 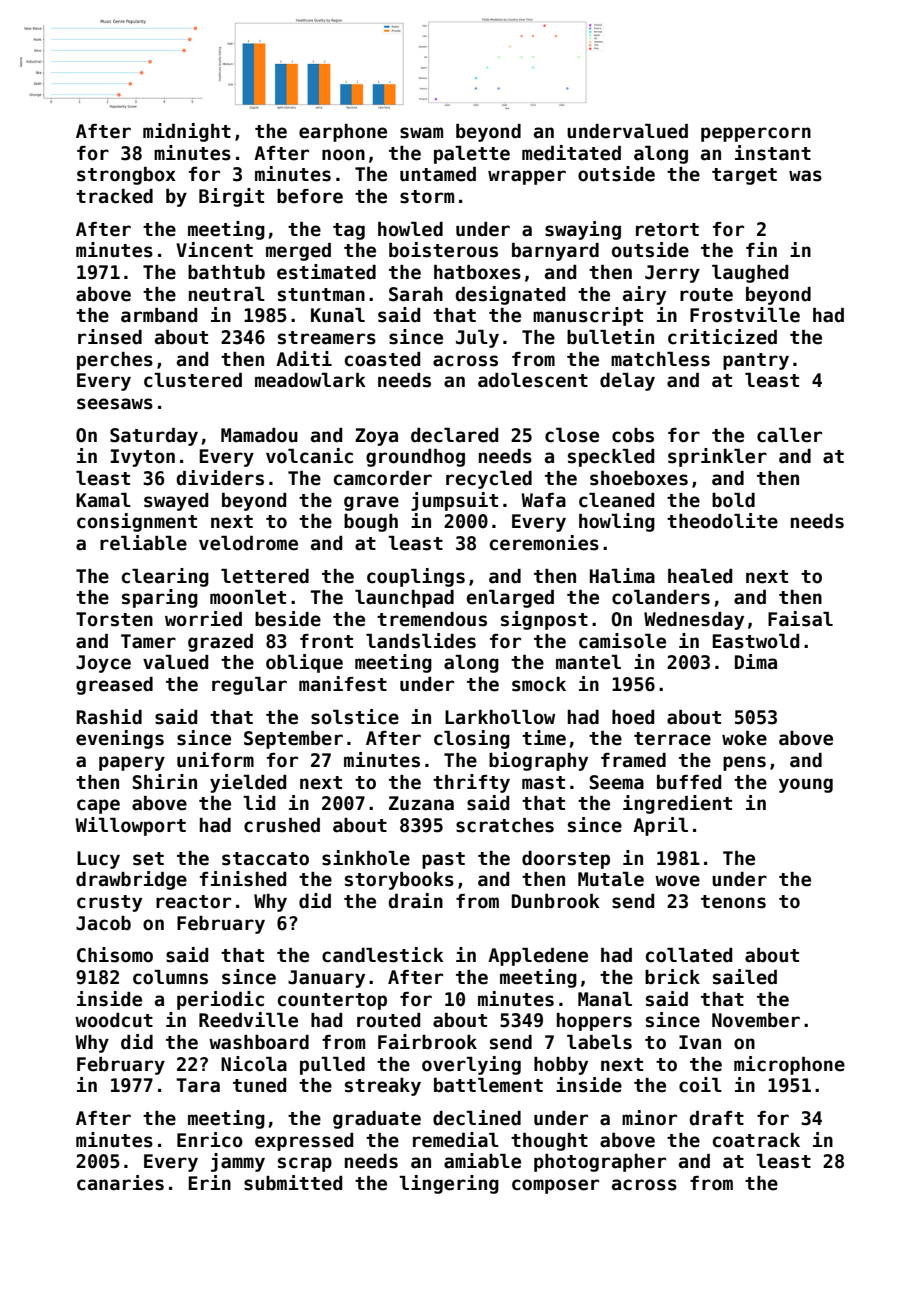 What do you see at coordinates (745, 315) in the document?
I see `Frostville` at bounding box center [745, 315].
